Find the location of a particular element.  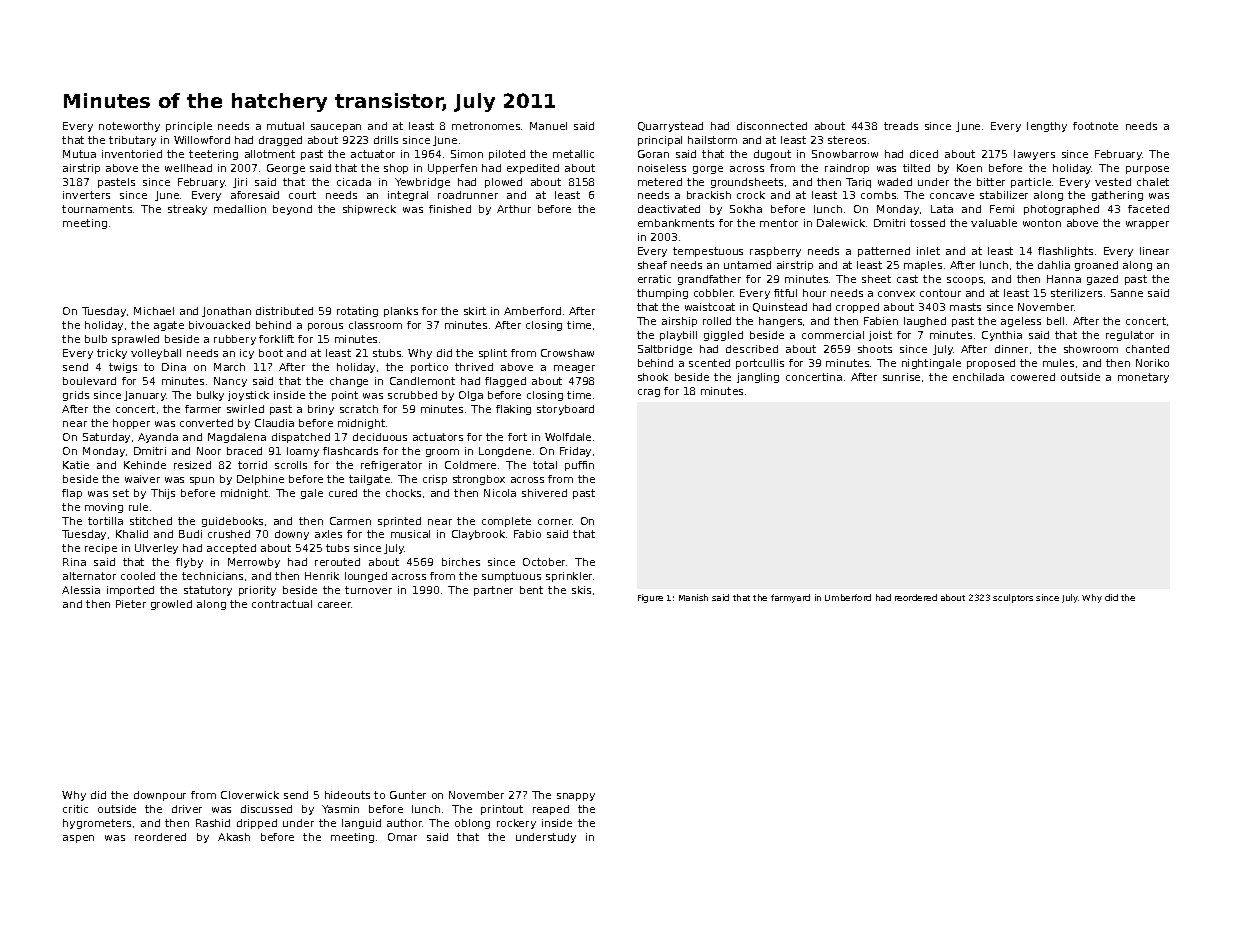

Gunter is located at coordinates (408, 795).
